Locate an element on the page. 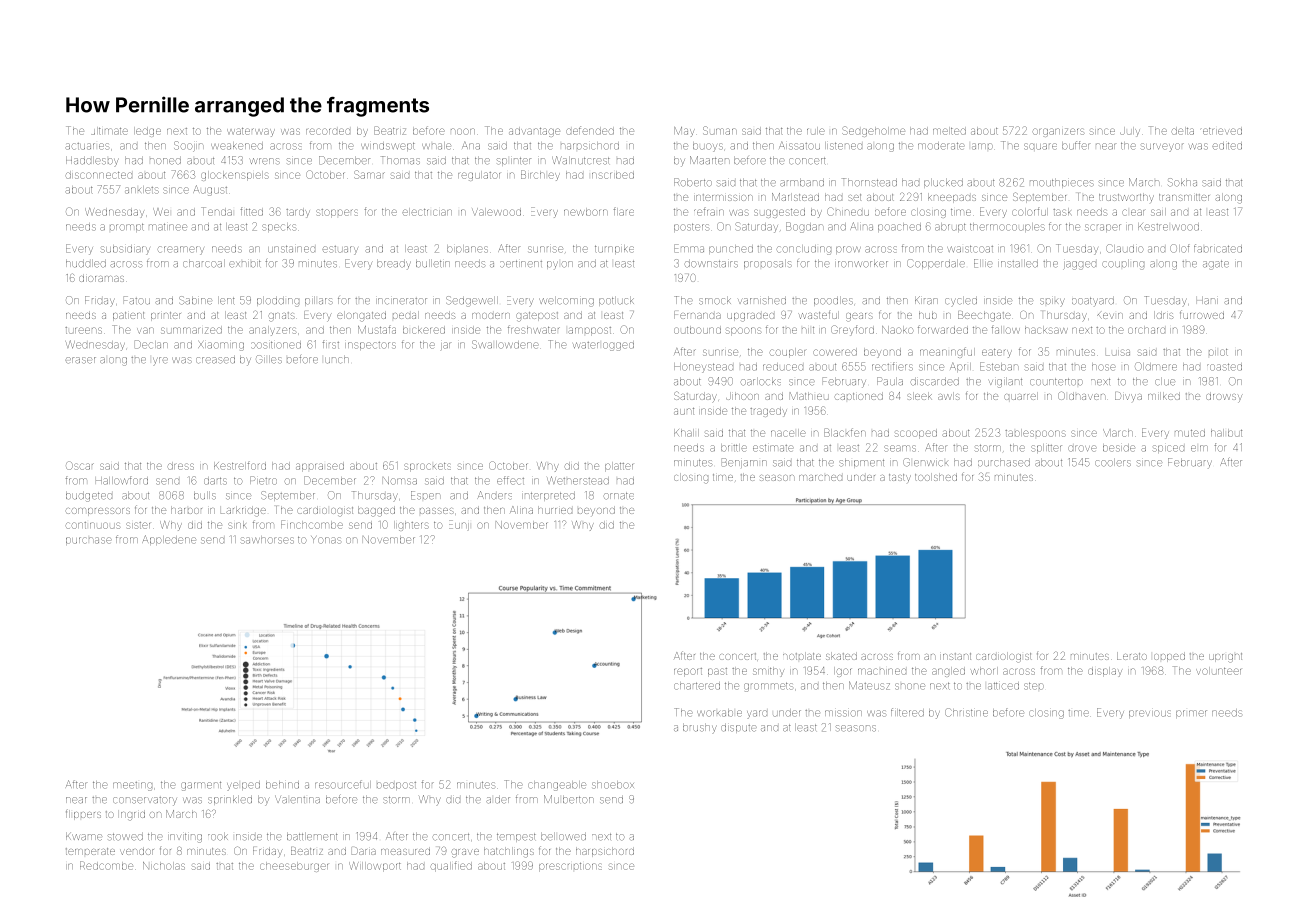 The image size is (1308, 924). toolshed is located at coordinates (936, 477).
